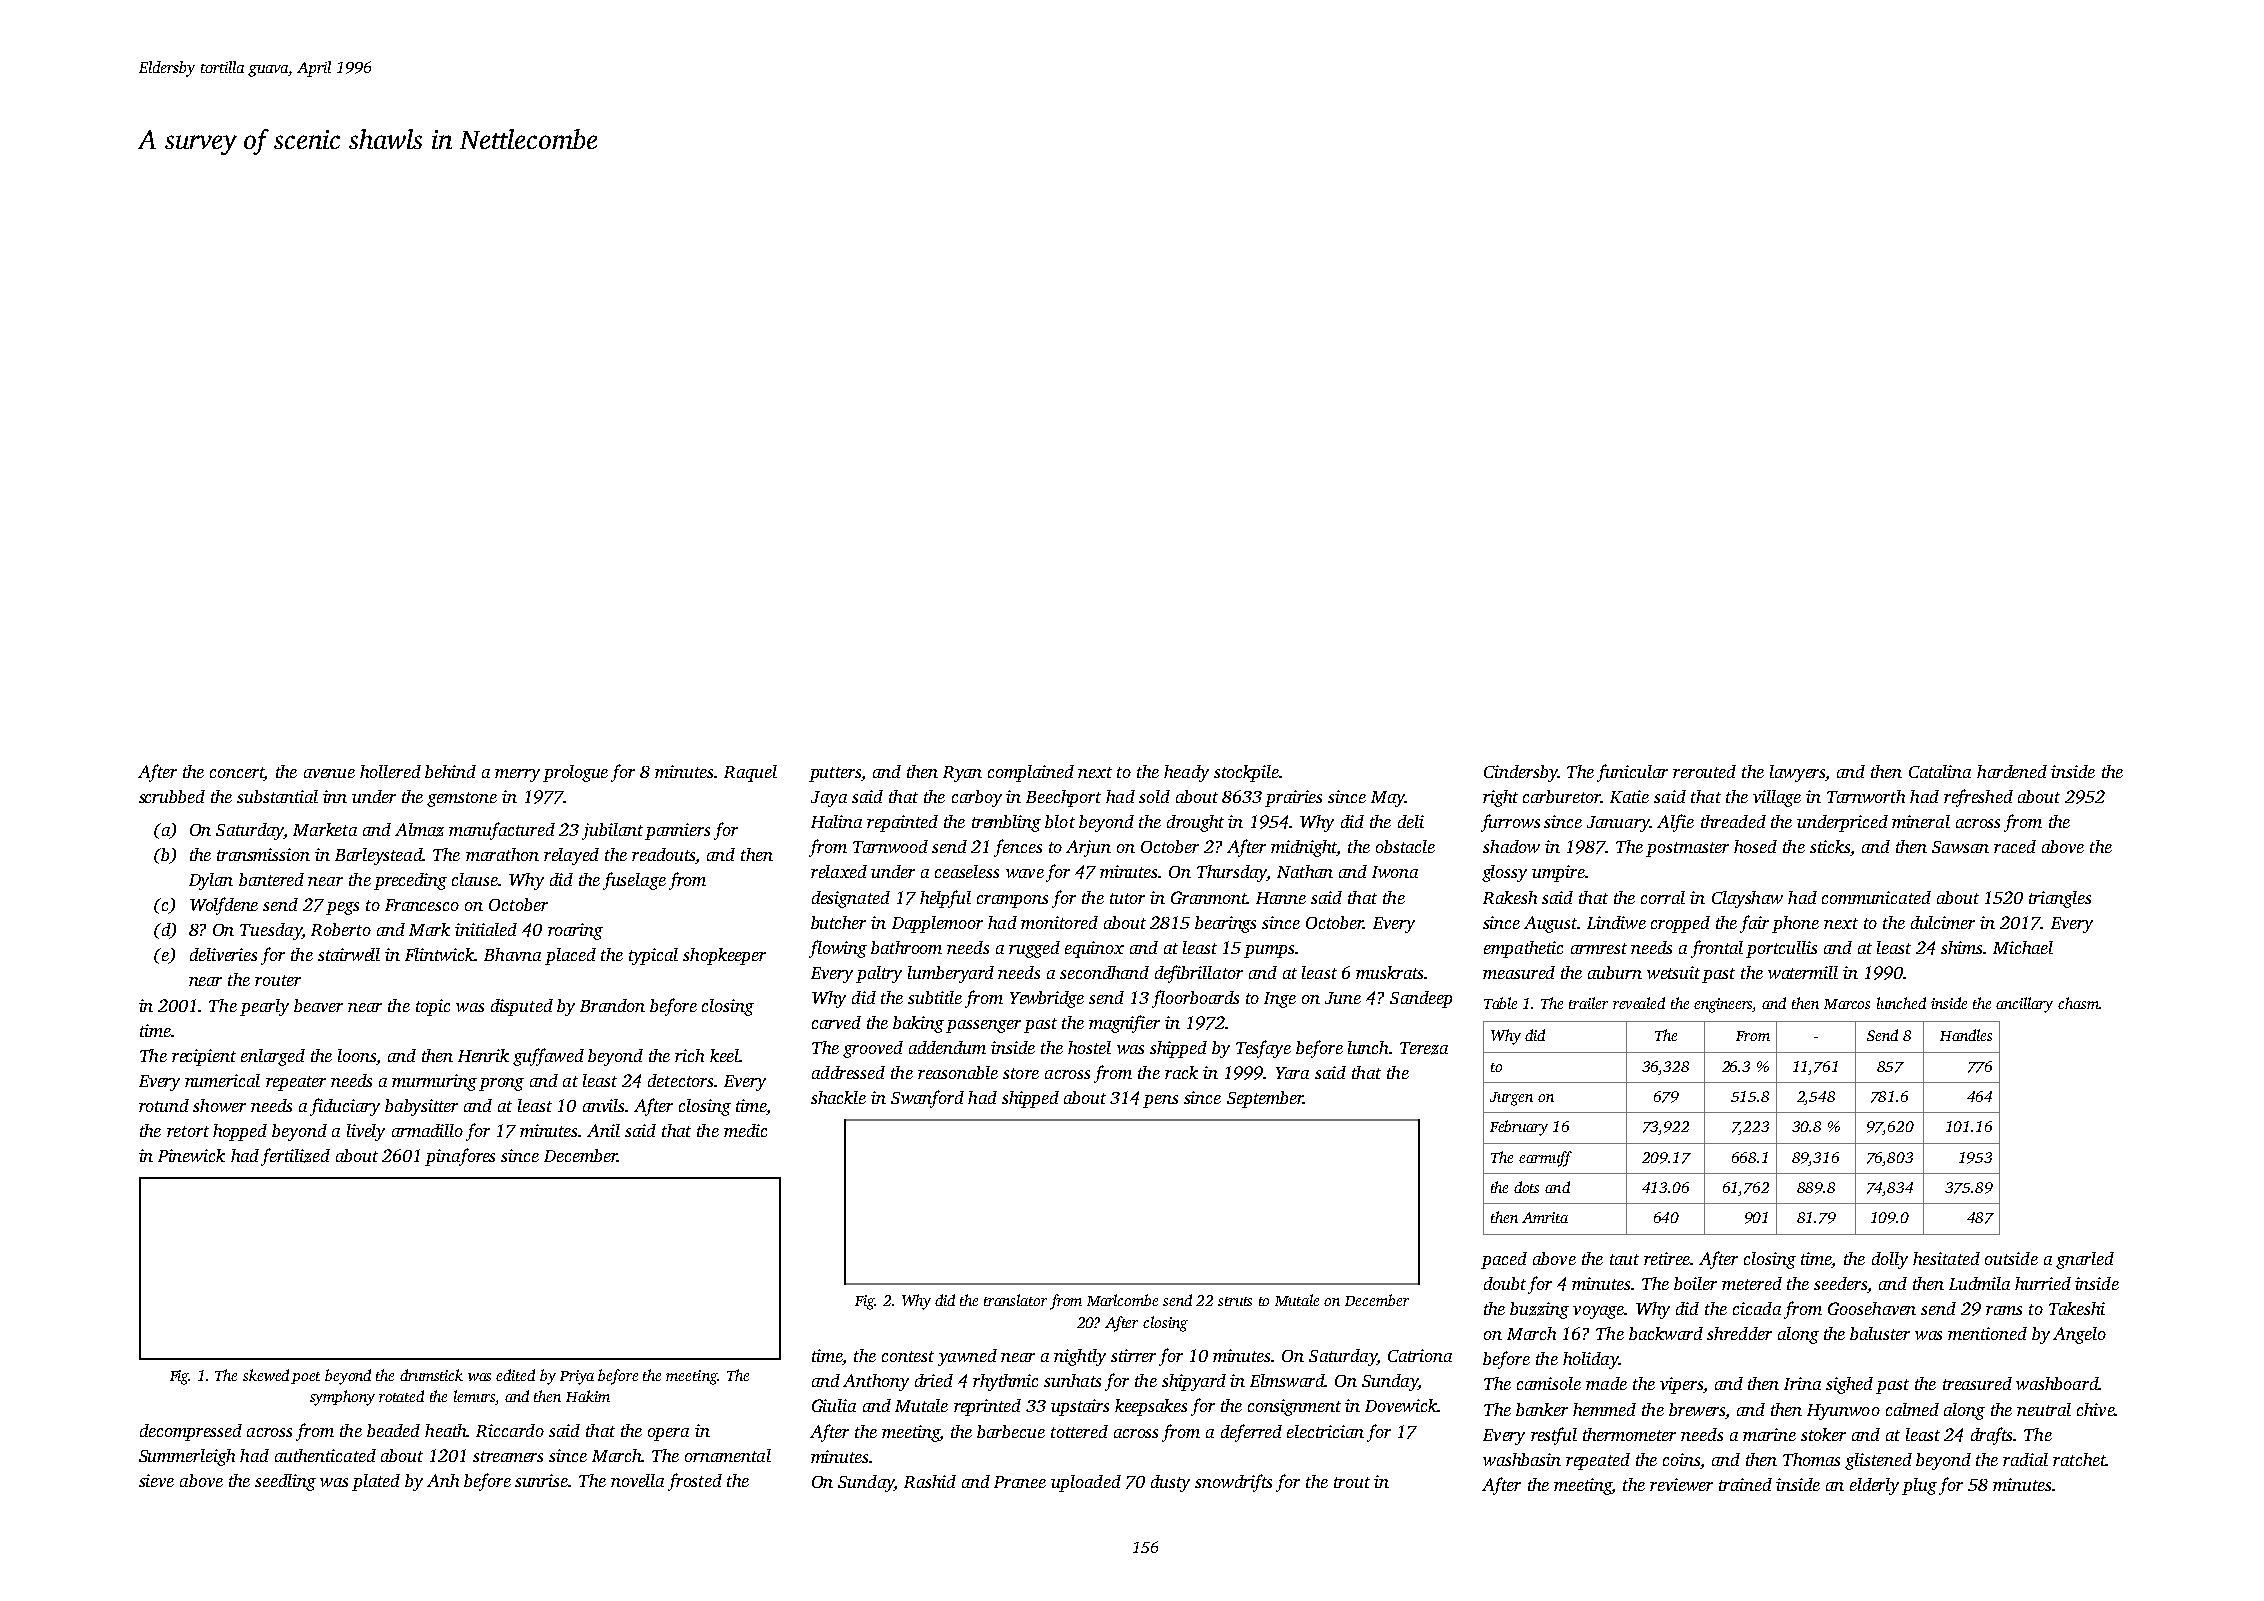  I want to click on Tarnwood, so click(890, 846).
